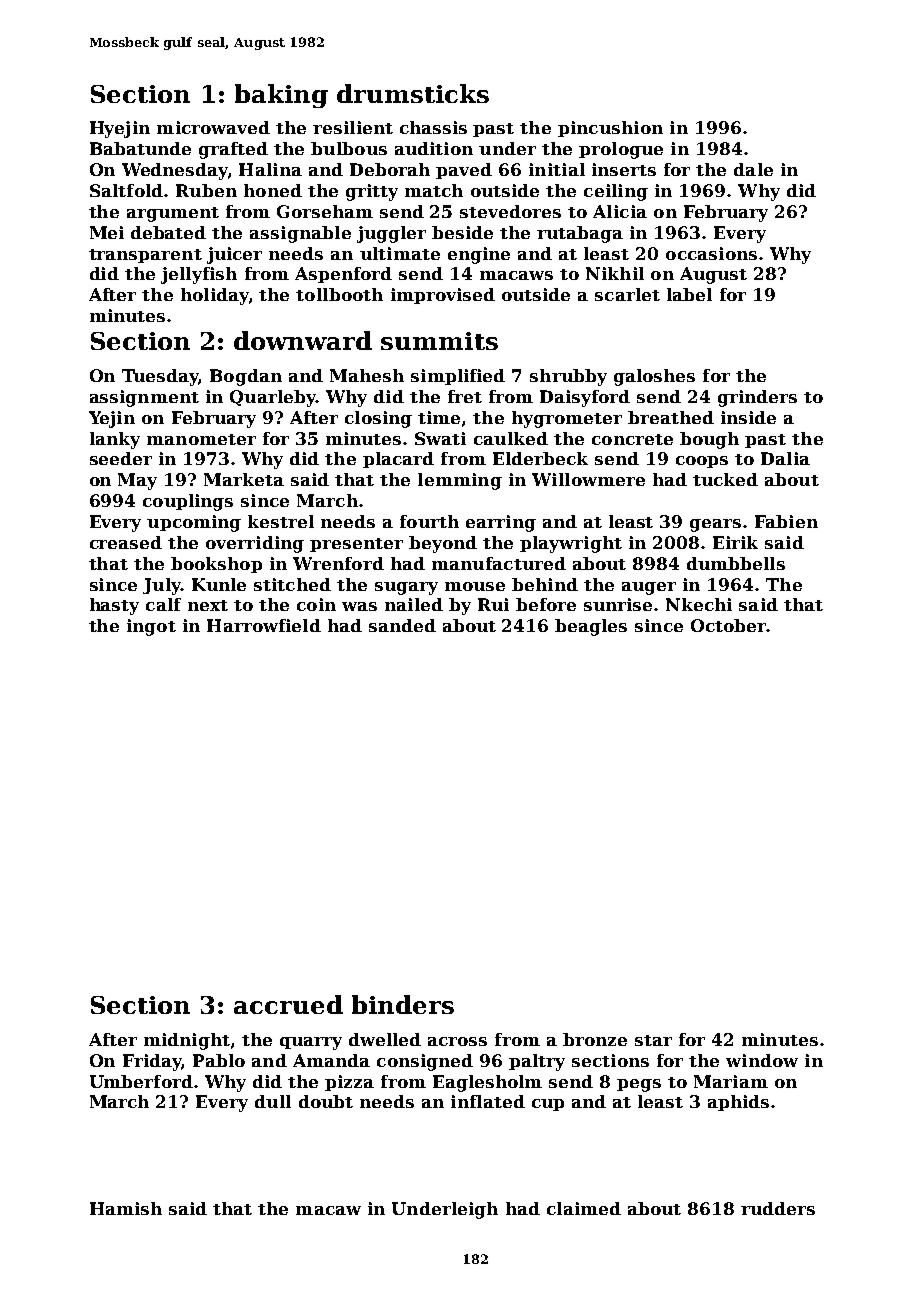 This screenshot has width=924, height=1308. What do you see at coordinates (458, 377) in the screenshot?
I see `simplified` at bounding box center [458, 377].
